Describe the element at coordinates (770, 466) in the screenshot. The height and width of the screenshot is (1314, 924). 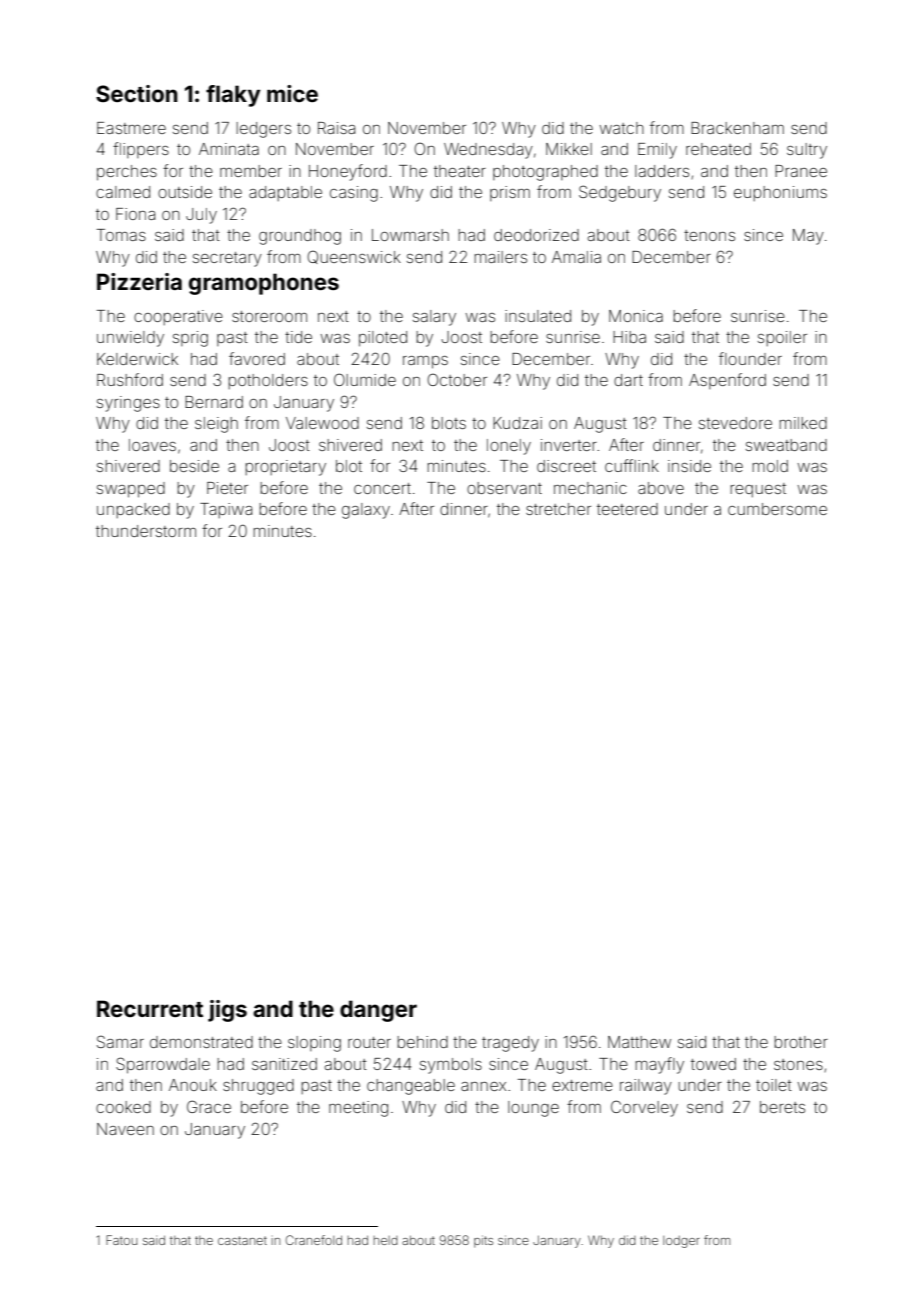
I see `mold` at that location.
